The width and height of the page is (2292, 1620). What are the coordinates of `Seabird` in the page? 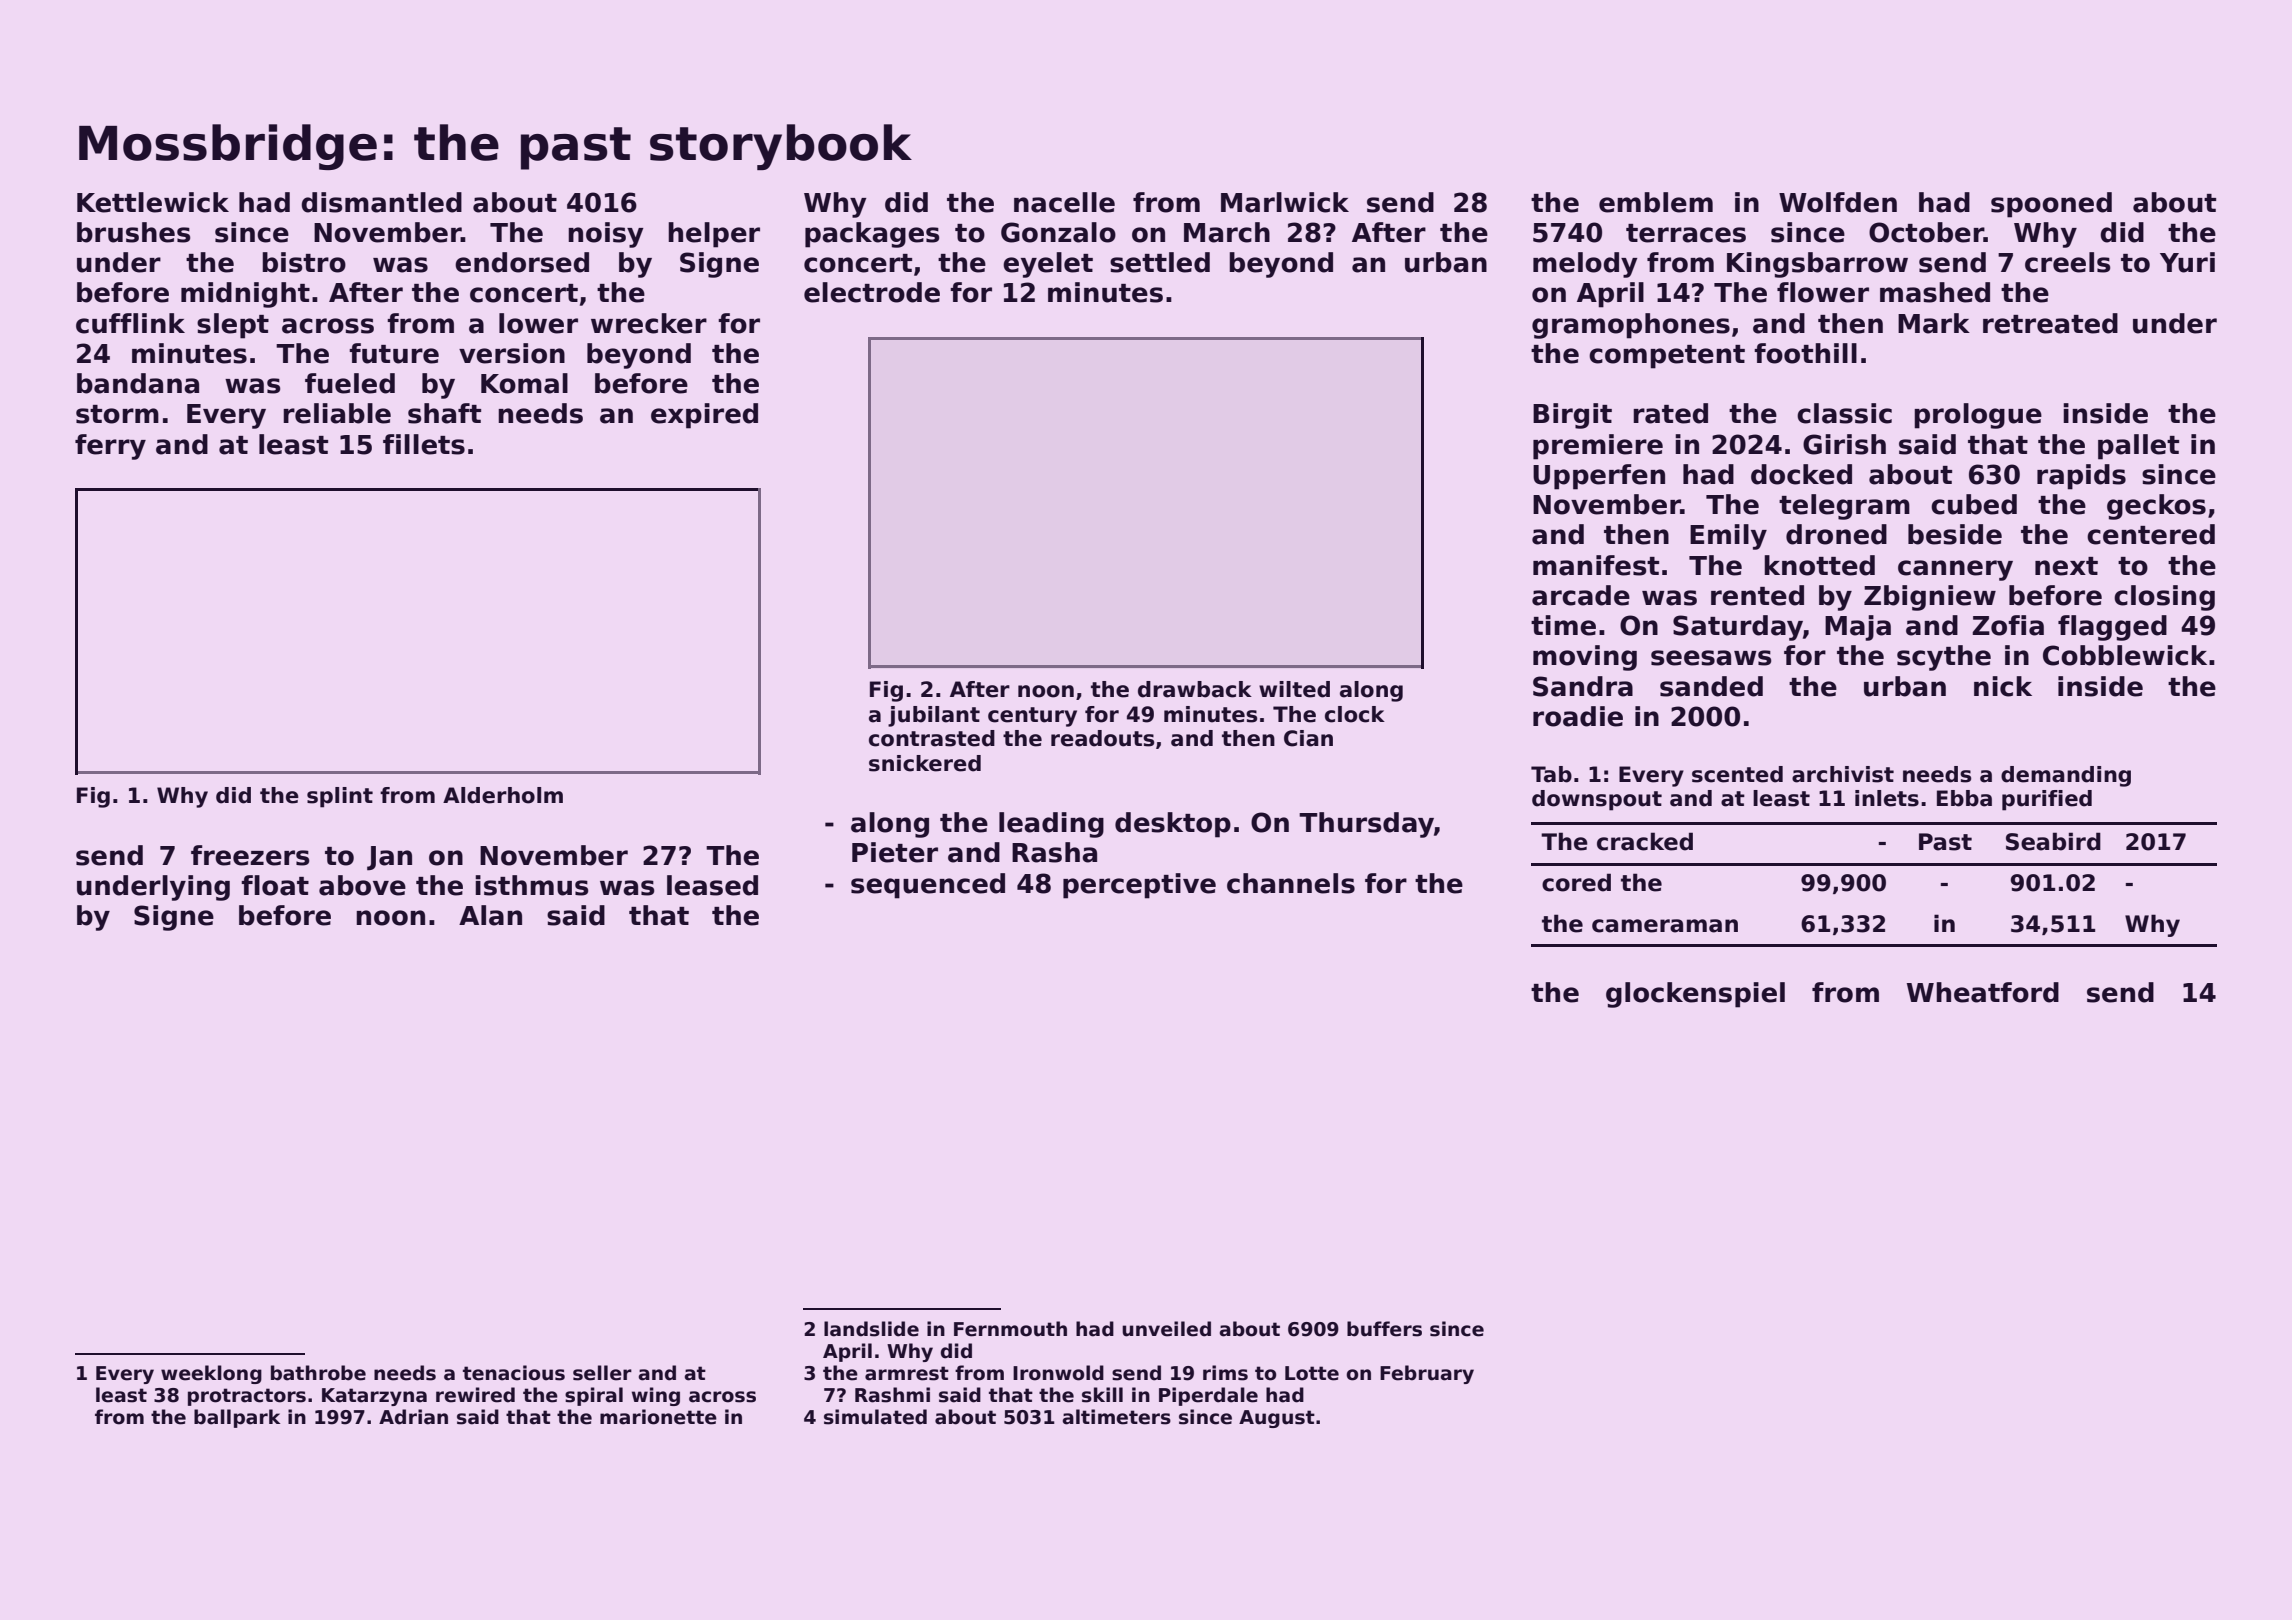 It's located at (2053, 841).
